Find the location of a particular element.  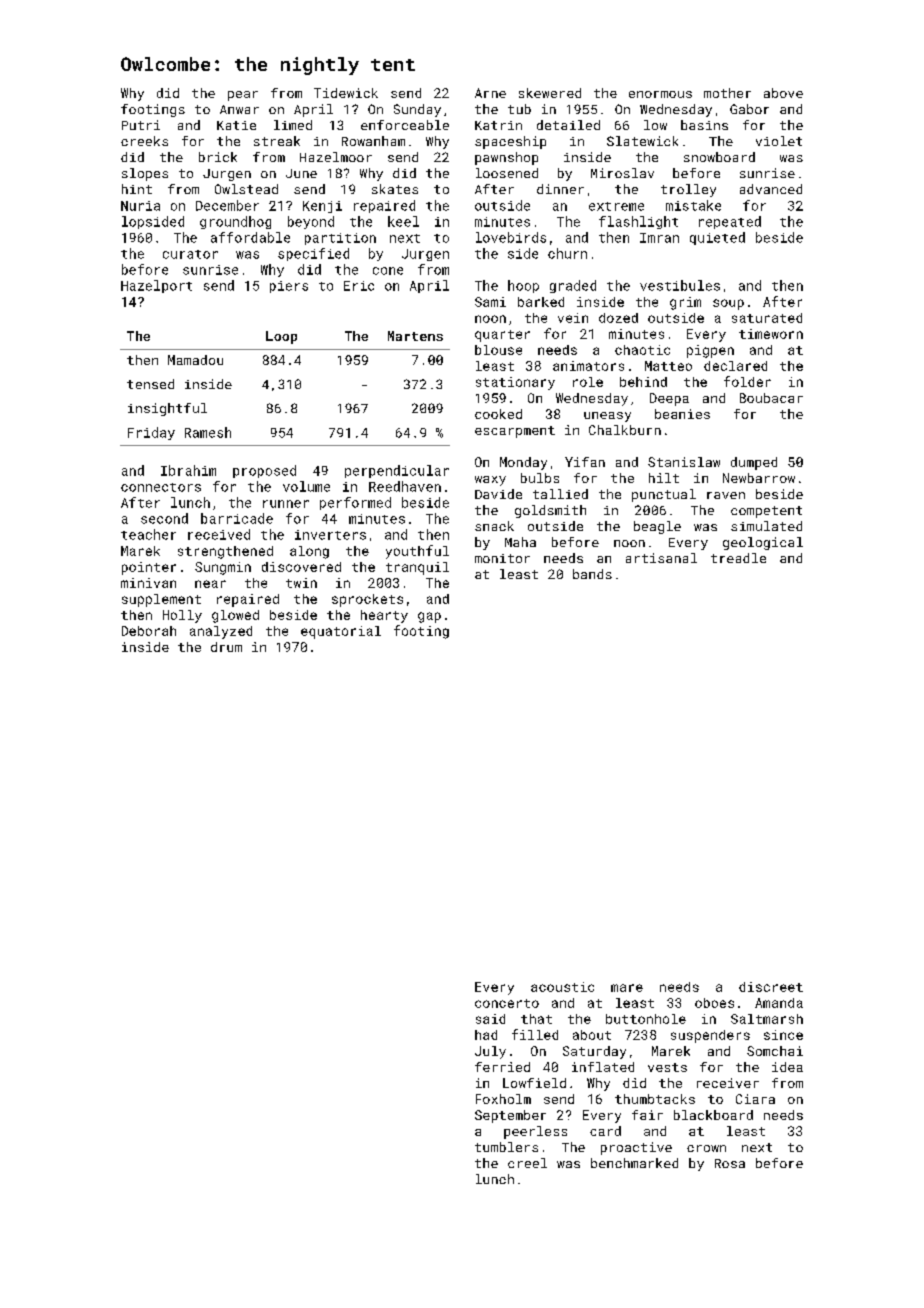

slopes is located at coordinates (145, 174).
